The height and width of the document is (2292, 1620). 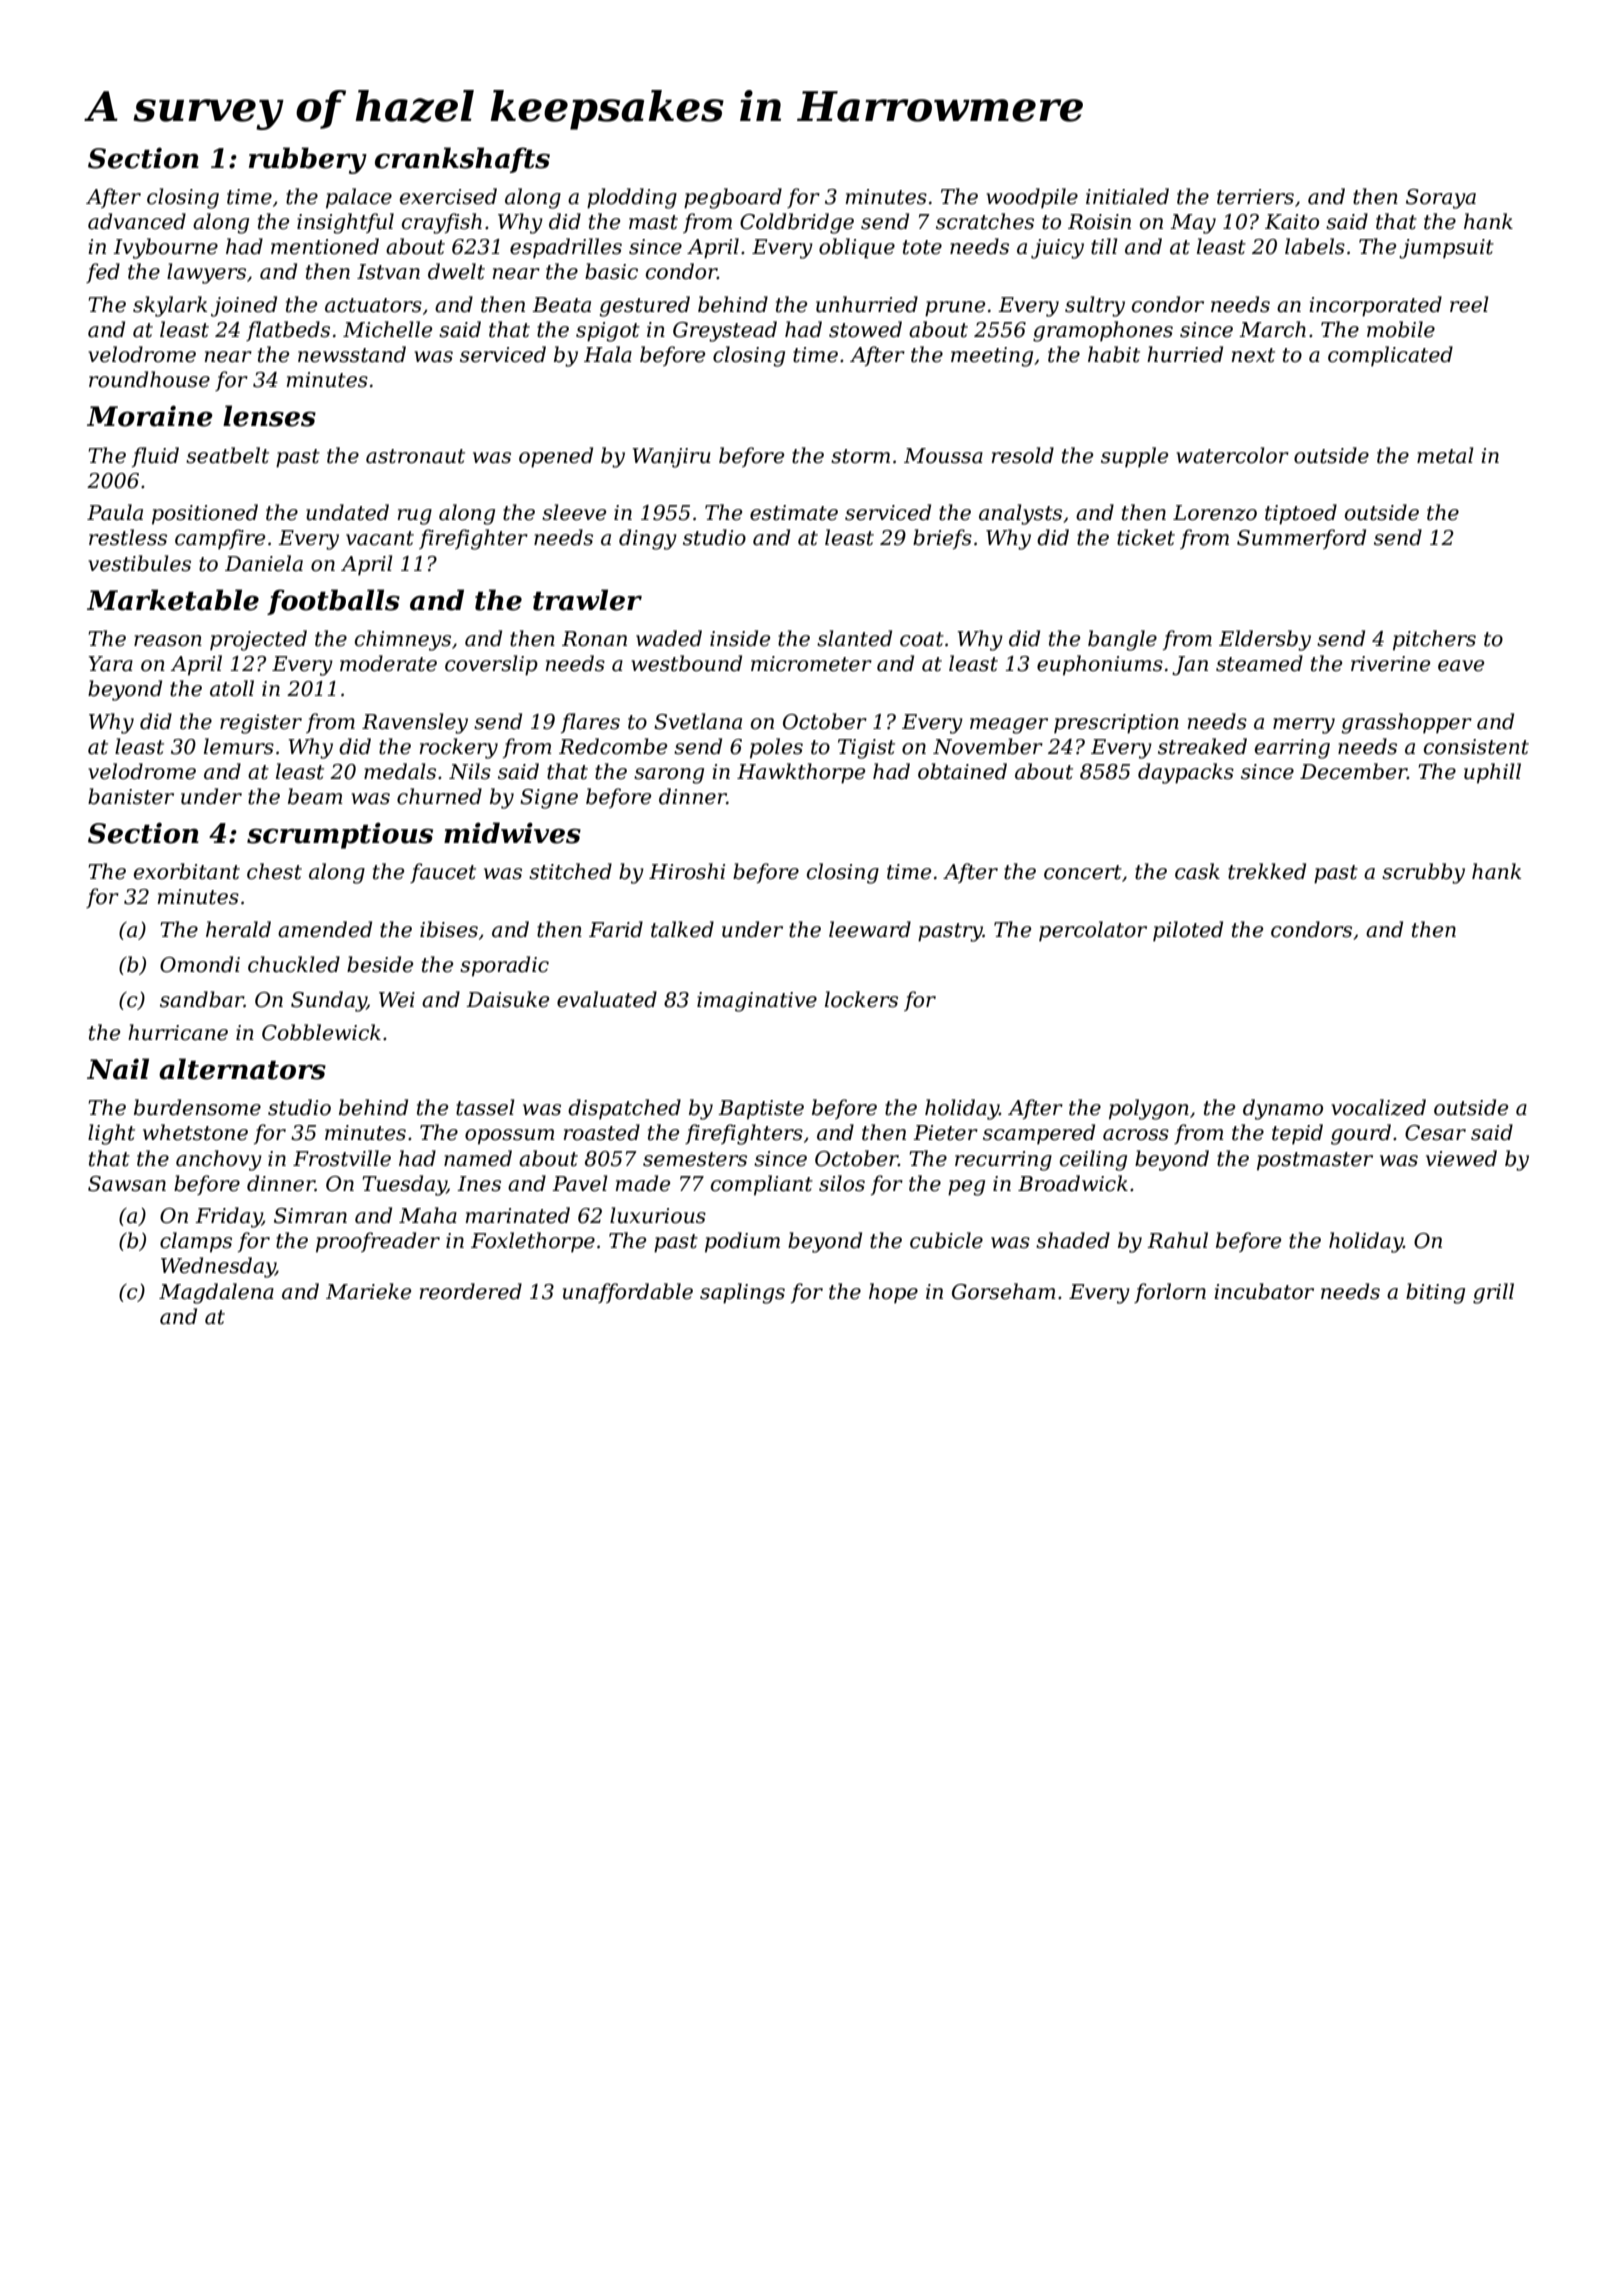 I want to click on briefs, so click(x=942, y=539).
